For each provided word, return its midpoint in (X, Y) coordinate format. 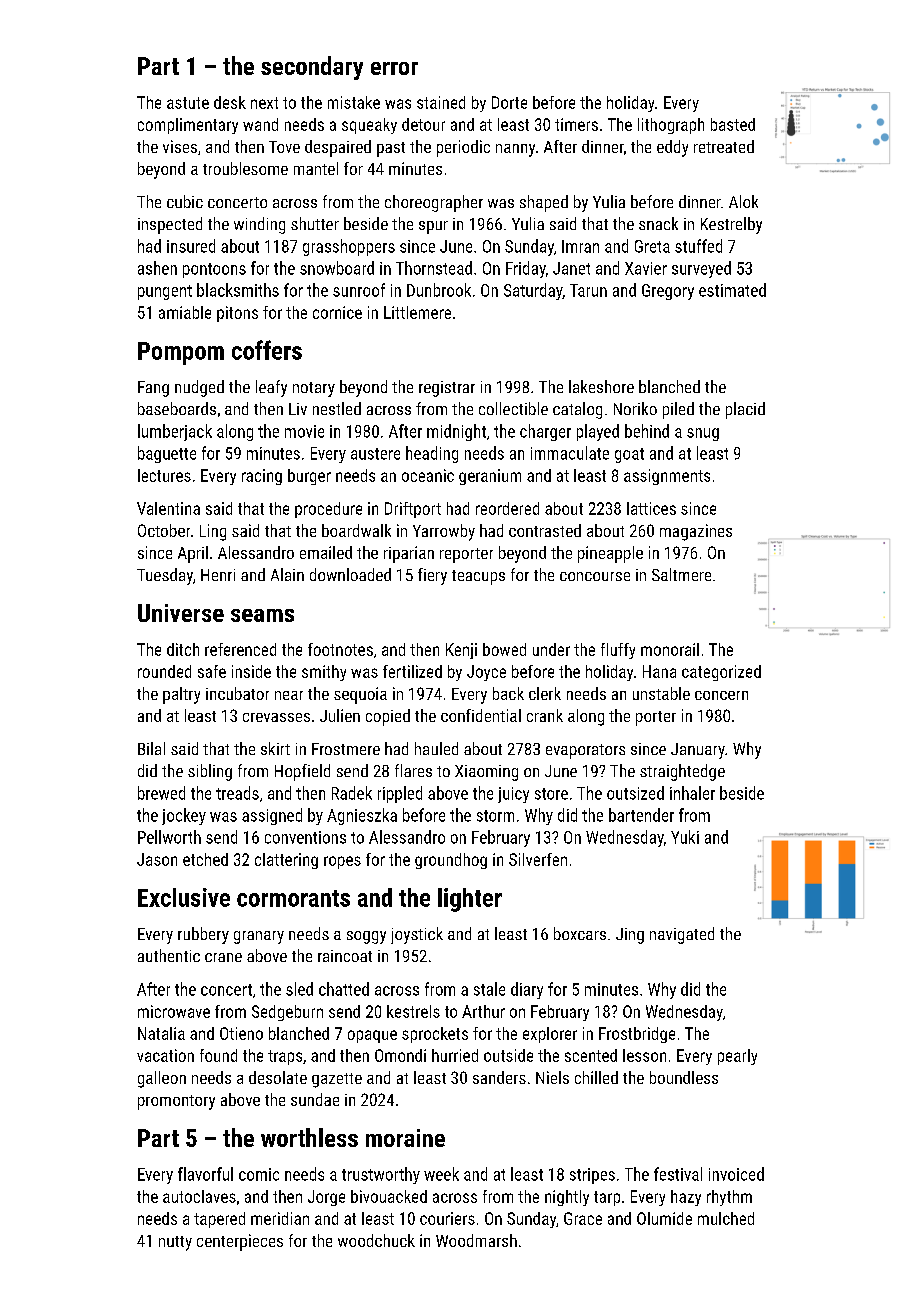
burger (309, 477)
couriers (447, 1218)
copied (388, 717)
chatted (344, 989)
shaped (544, 203)
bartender (641, 815)
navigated (682, 935)
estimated (732, 290)
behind (647, 431)
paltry (181, 695)
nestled (337, 408)
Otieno (241, 1033)
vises (180, 146)
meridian (280, 1218)
